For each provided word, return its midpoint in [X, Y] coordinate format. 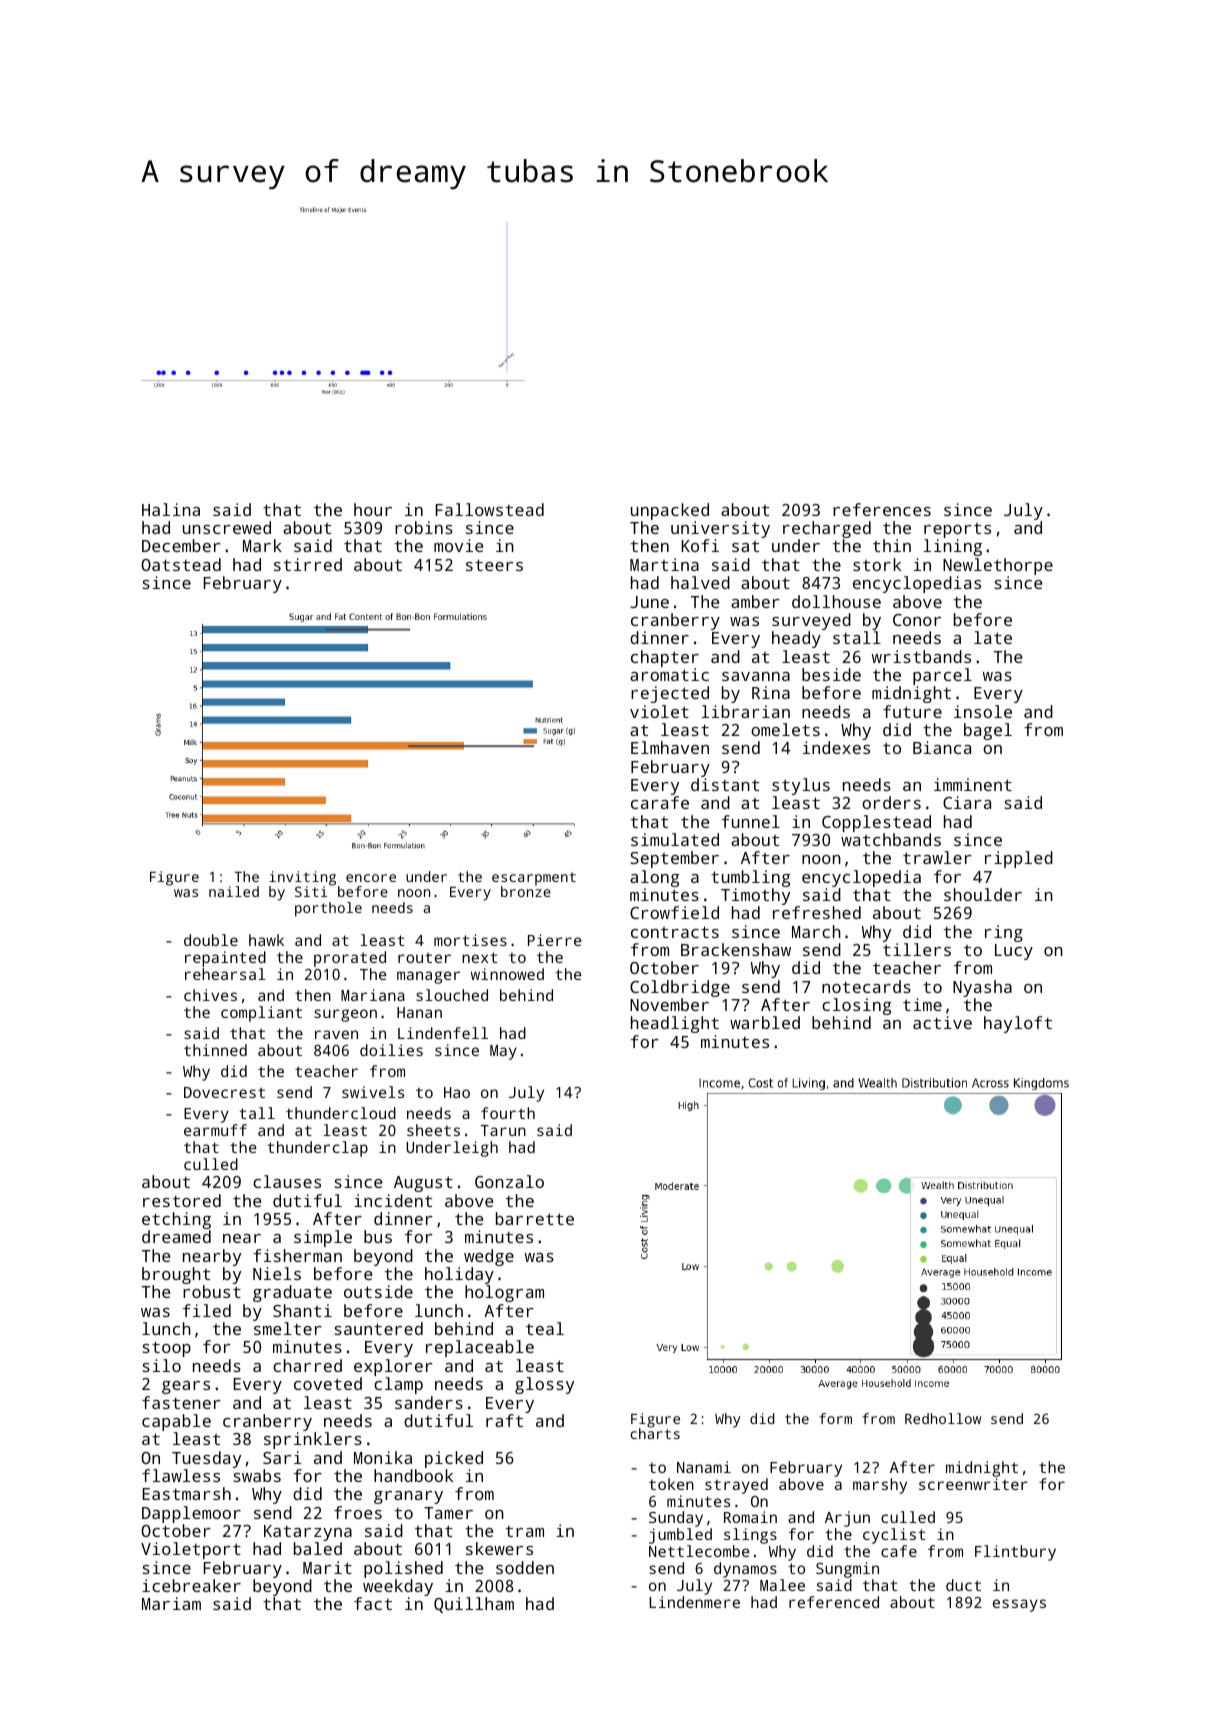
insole [983, 711]
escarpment [534, 879]
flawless [181, 1475]
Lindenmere [694, 1602]
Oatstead [181, 564]
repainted [225, 959]
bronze [526, 891]
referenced [834, 1602]
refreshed [817, 912]
